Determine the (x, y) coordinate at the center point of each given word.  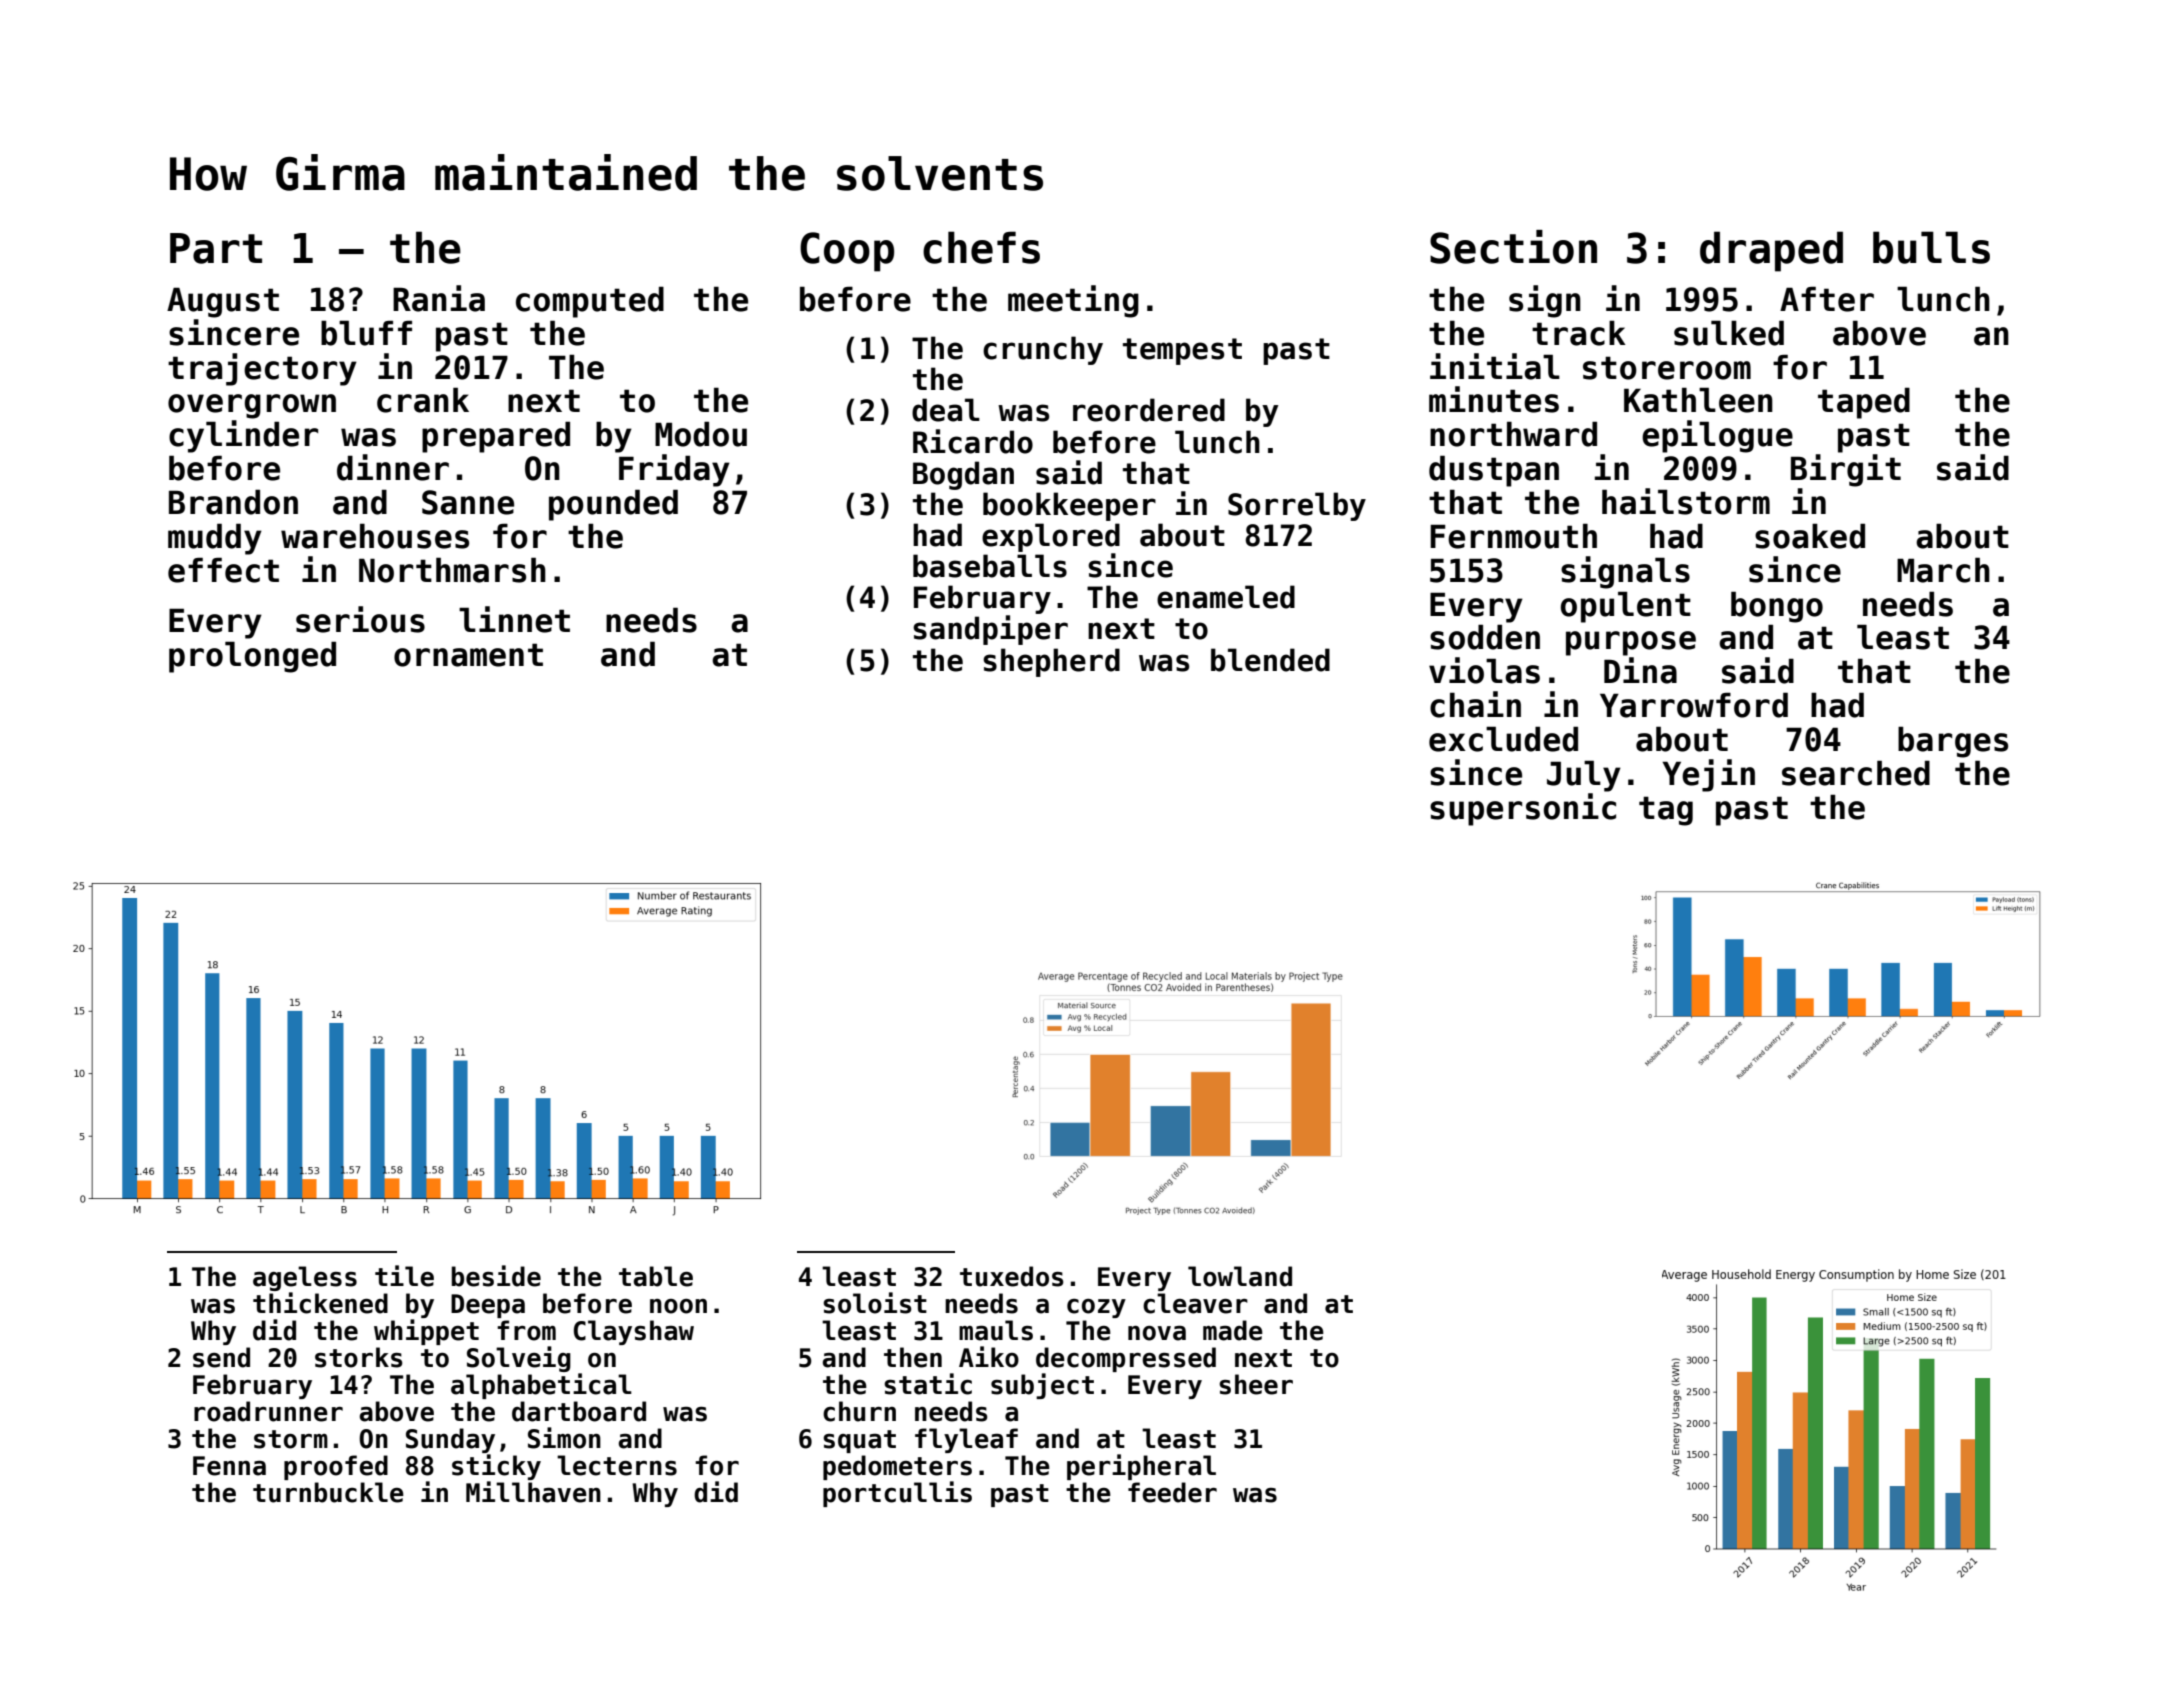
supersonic (1523, 809)
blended (1270, 660)
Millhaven (533, 1492)
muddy (215, 539)
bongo (1777, 607)
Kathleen (1698, 400)
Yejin (1708, 775)
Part (216, 248)
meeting (1073, 301)
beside (496, 1276)
